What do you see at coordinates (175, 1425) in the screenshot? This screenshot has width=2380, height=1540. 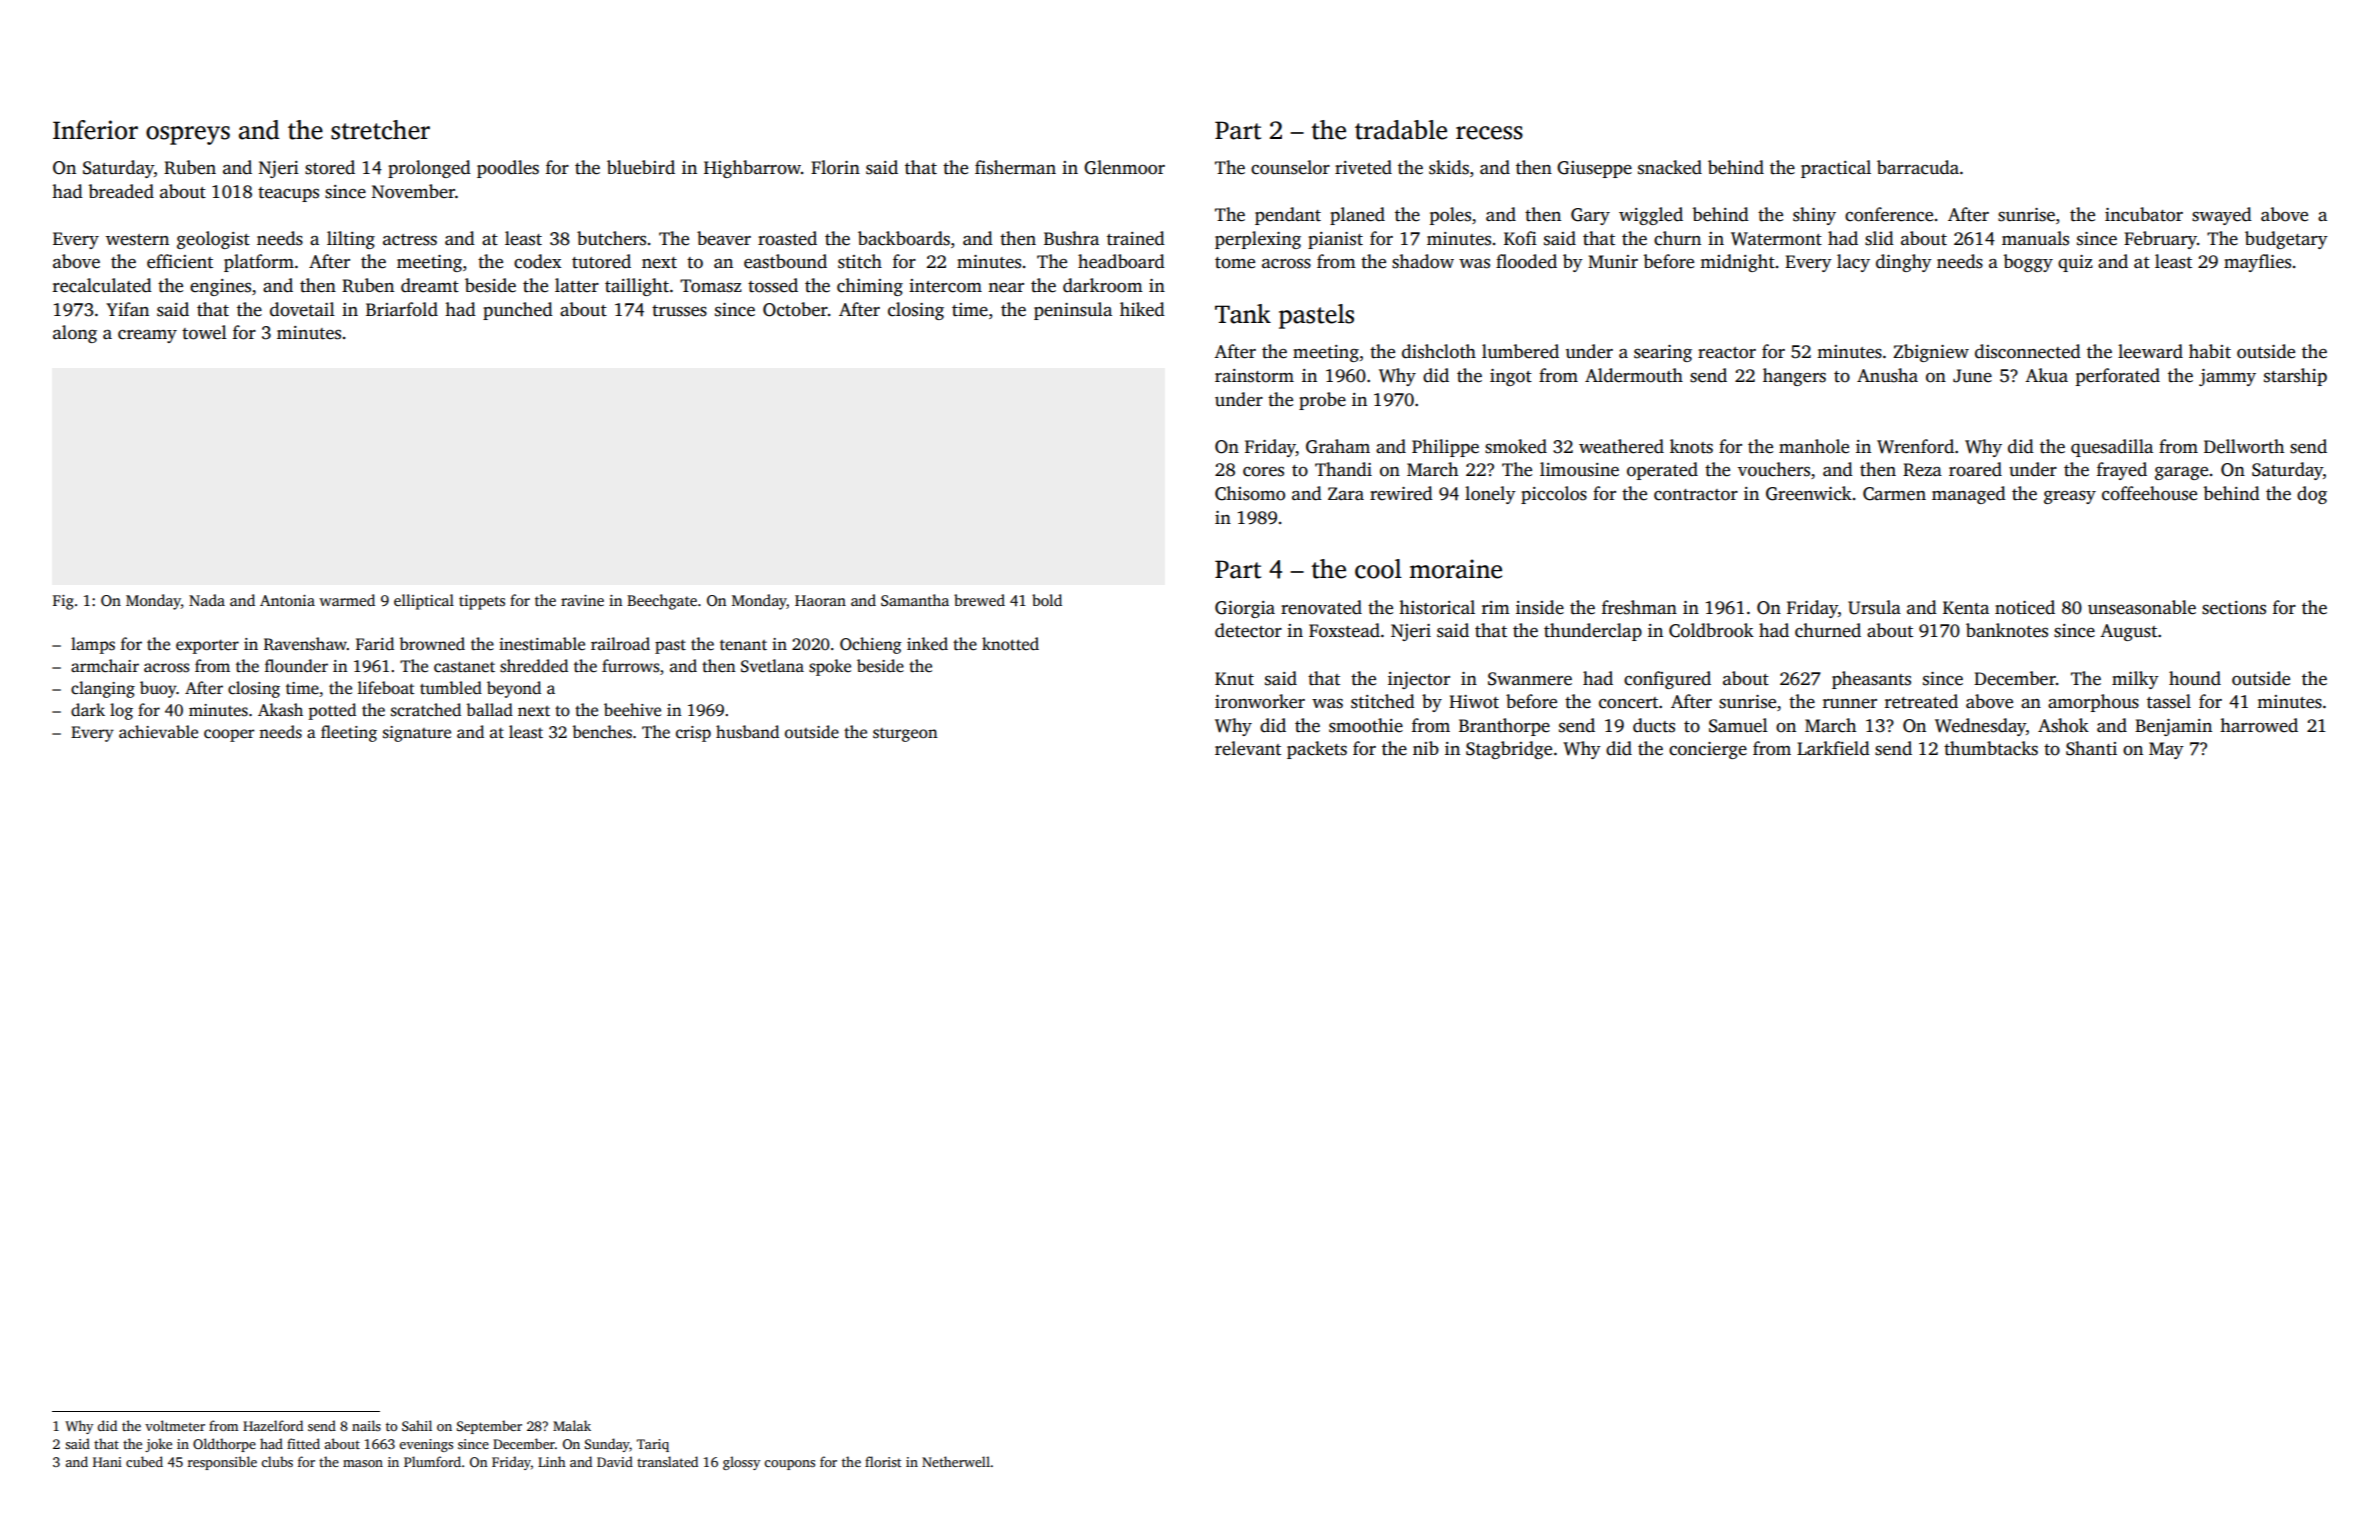 I see `voltmeter` at bounding box center [175, 1425].
